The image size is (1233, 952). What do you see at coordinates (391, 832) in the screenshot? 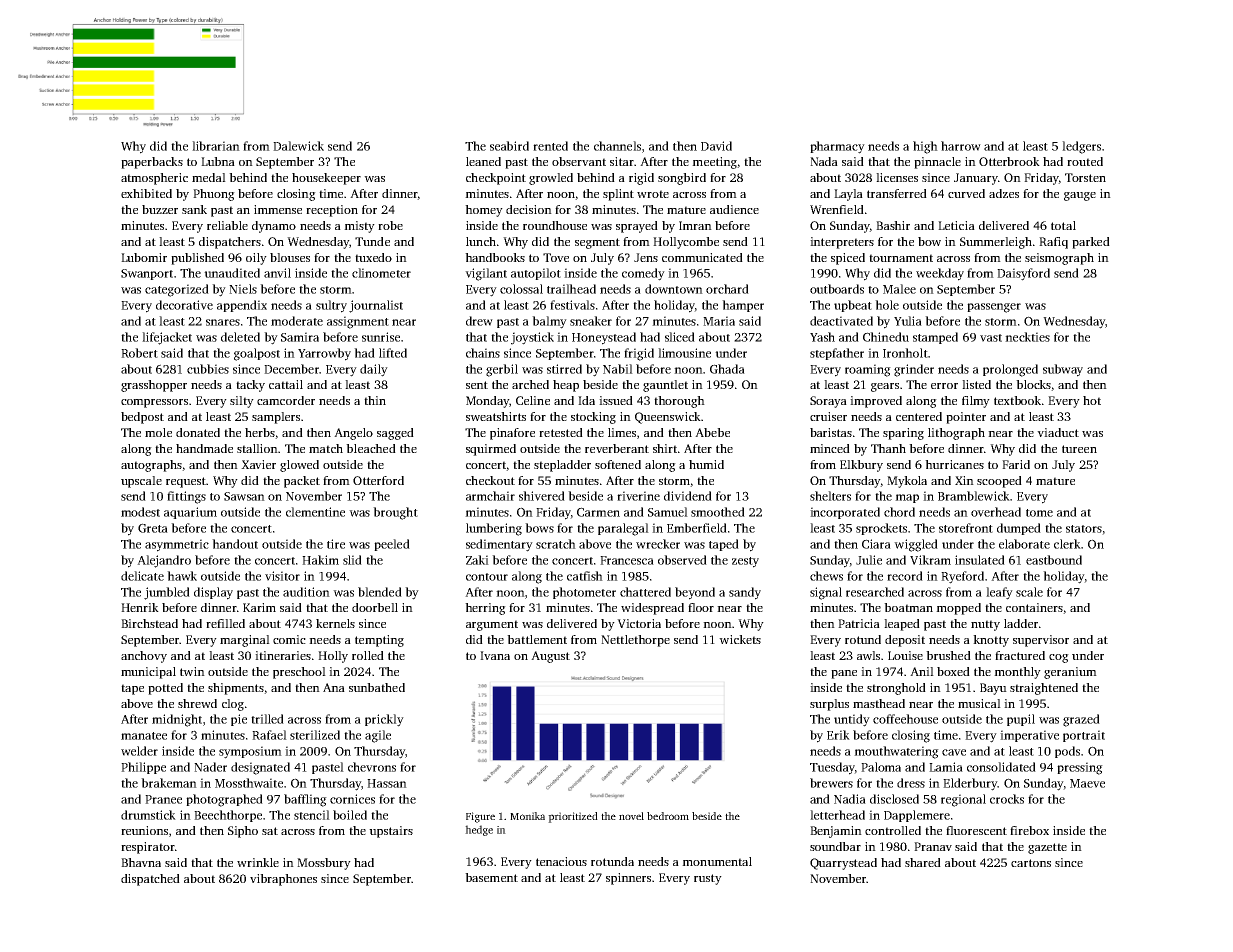
I see `upstairs` at bounding box center [391, 832].
